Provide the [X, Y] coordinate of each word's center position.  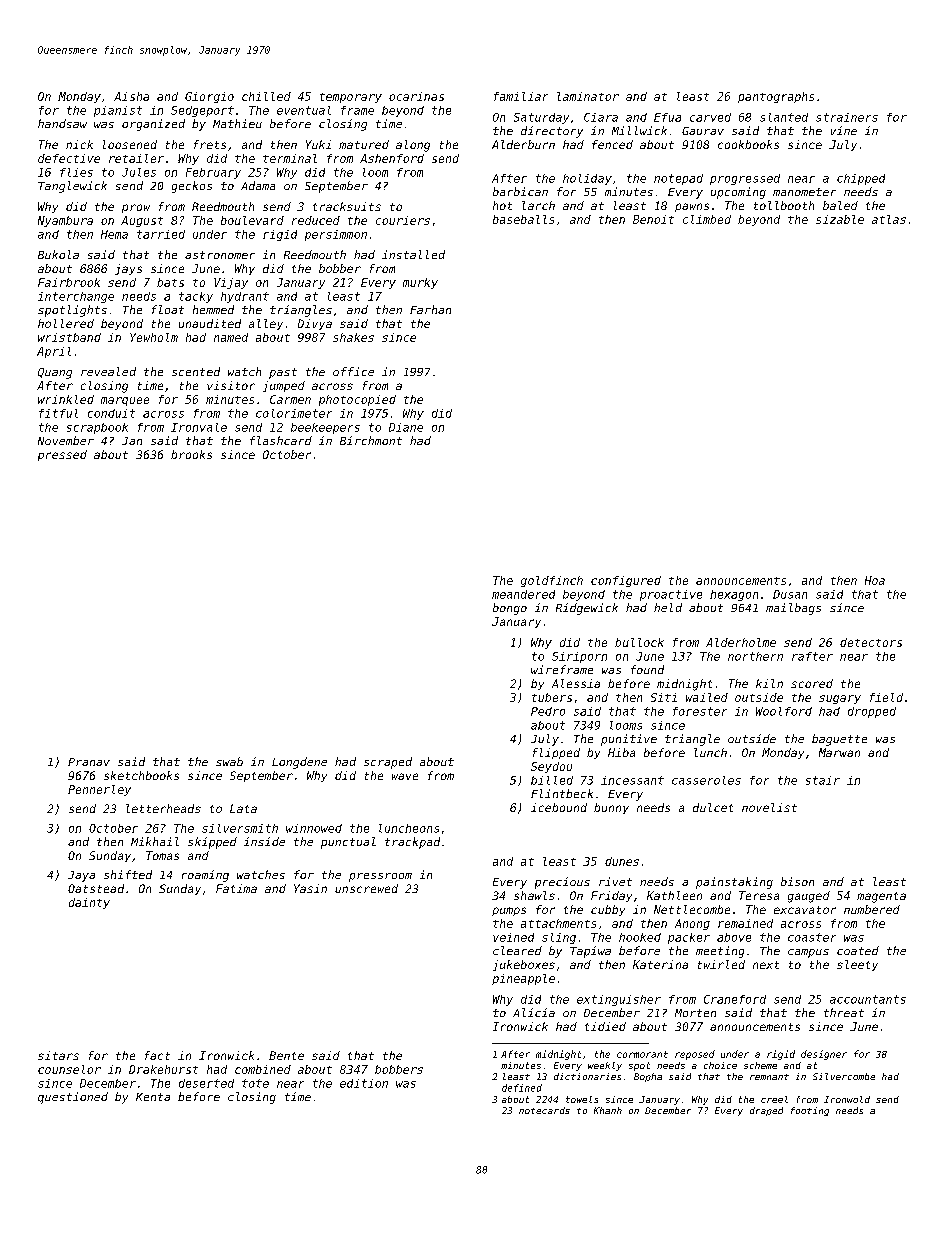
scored [812, 683]
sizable [840, 219]
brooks [191, 454]
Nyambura [65, 221]
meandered [523, 594]
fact [157, 1055]
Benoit [653, 219]
